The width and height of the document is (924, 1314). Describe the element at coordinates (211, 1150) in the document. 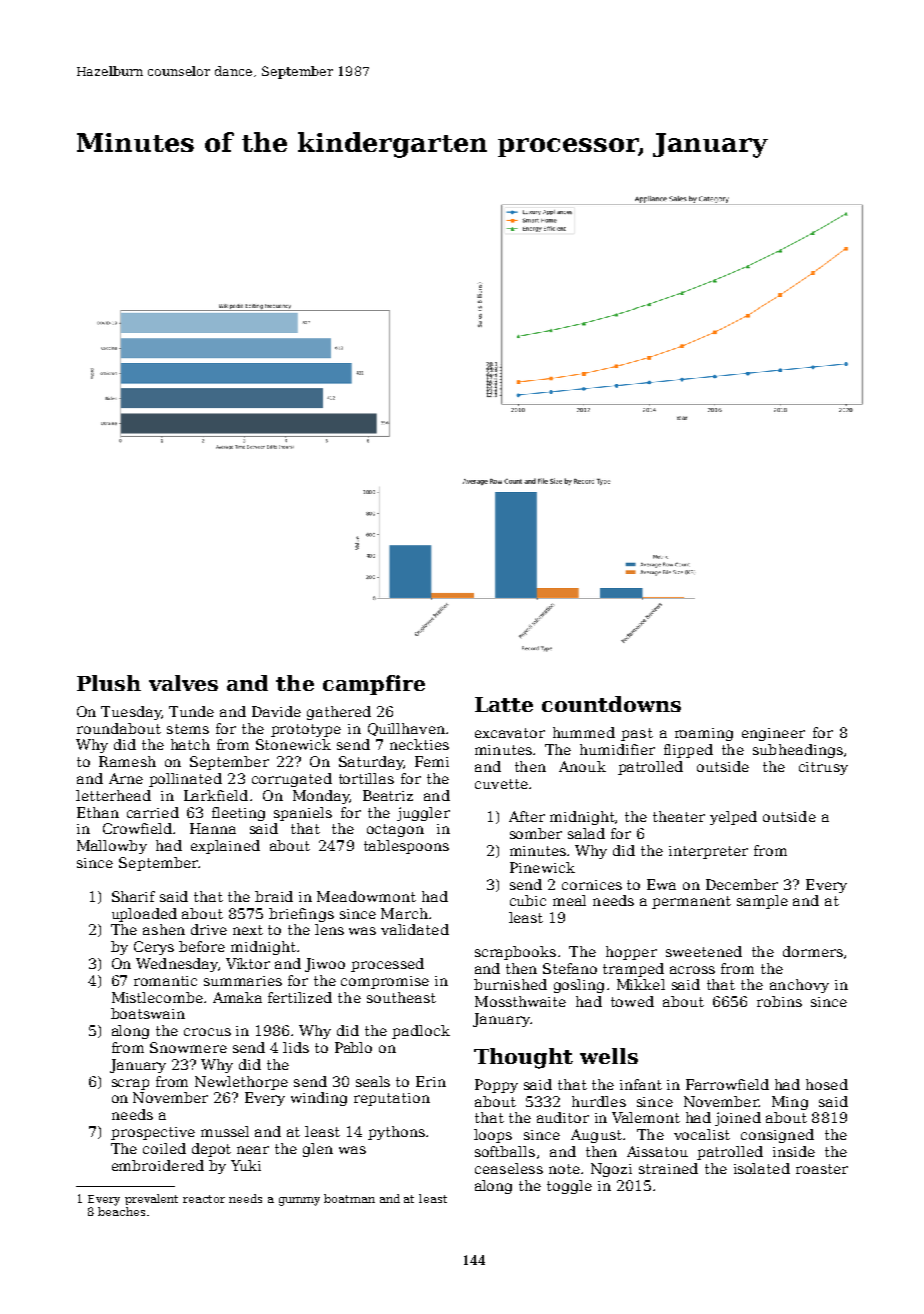

I see `depot` at that location.
